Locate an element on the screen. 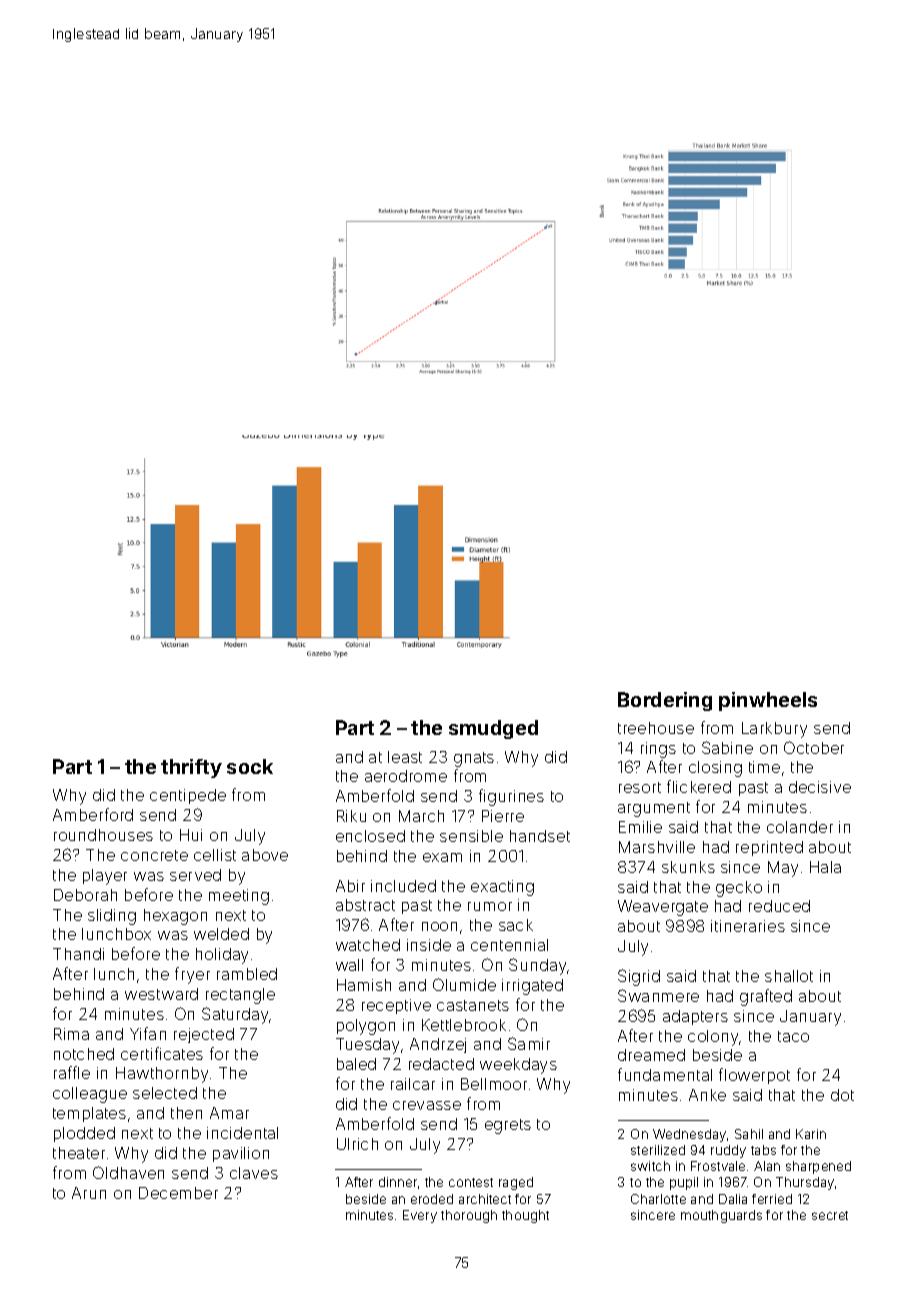  Andrzej is located at coordinates (438, 1045).
